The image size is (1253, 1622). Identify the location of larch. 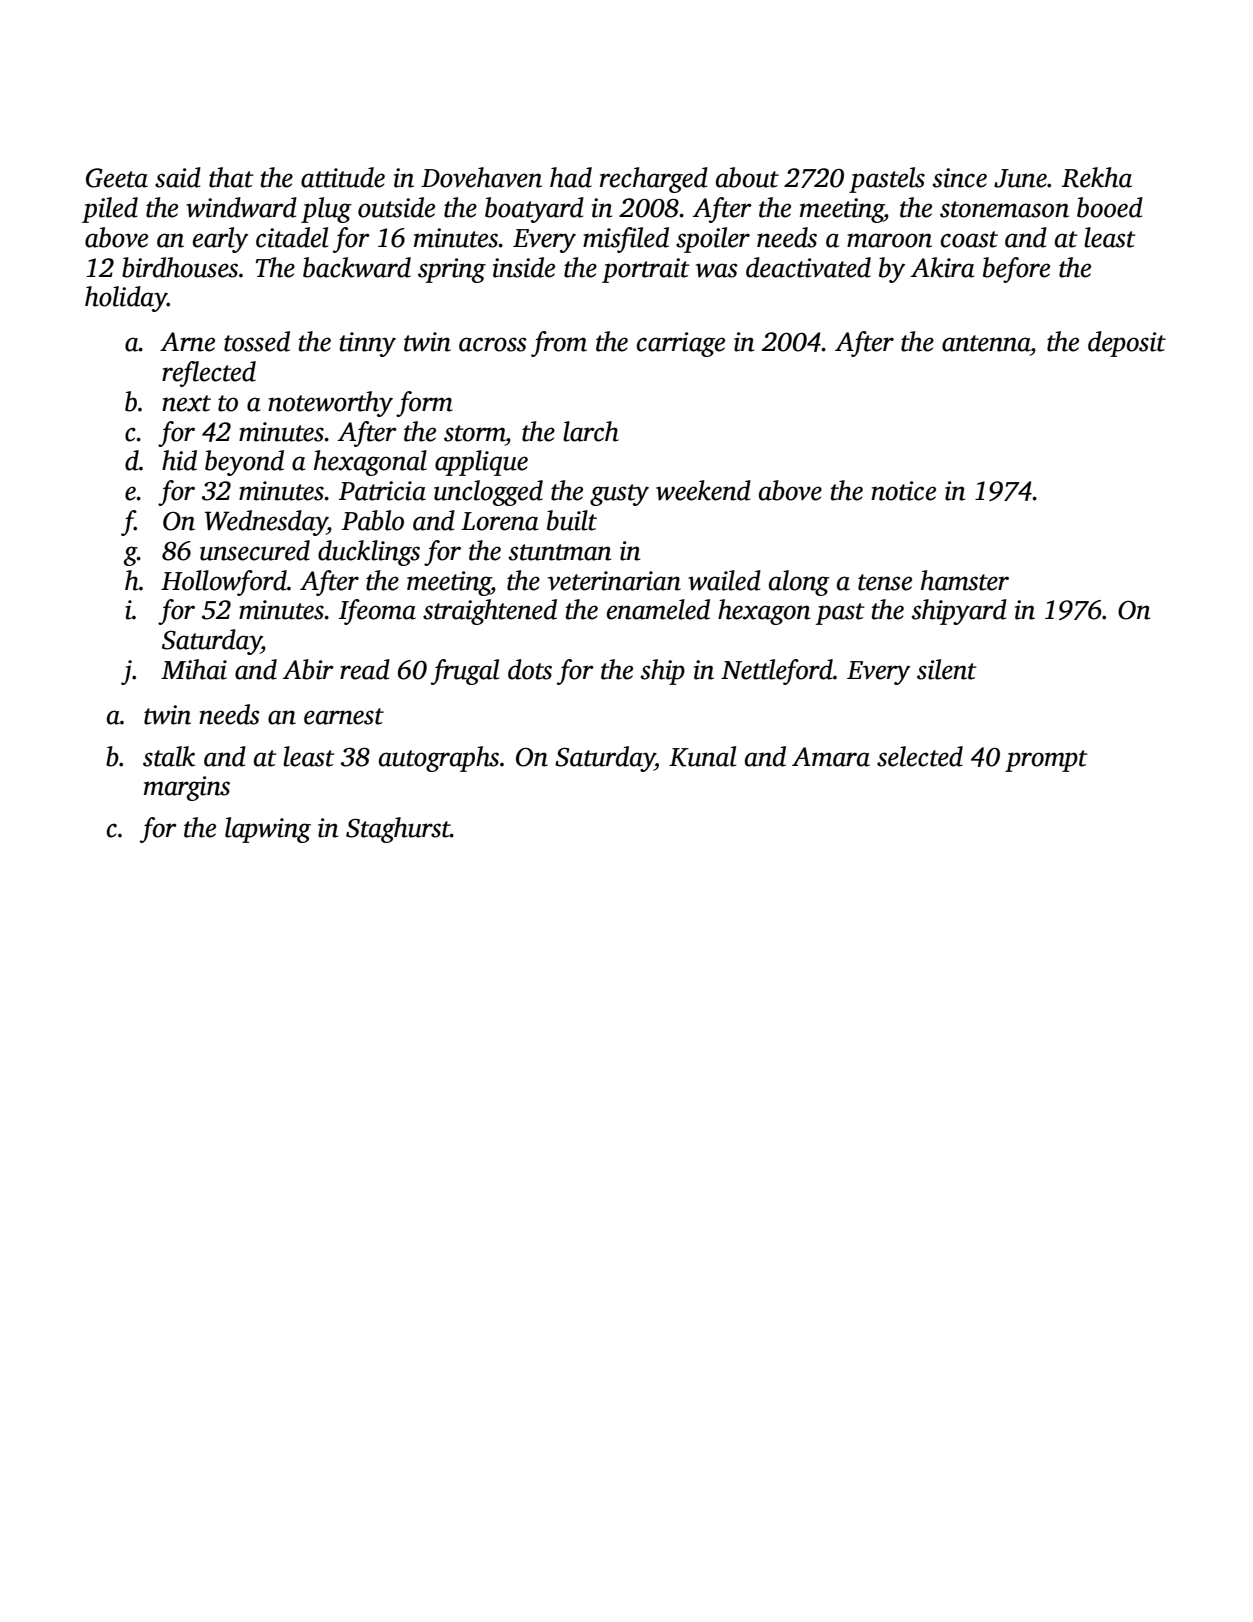
(591, 431).
